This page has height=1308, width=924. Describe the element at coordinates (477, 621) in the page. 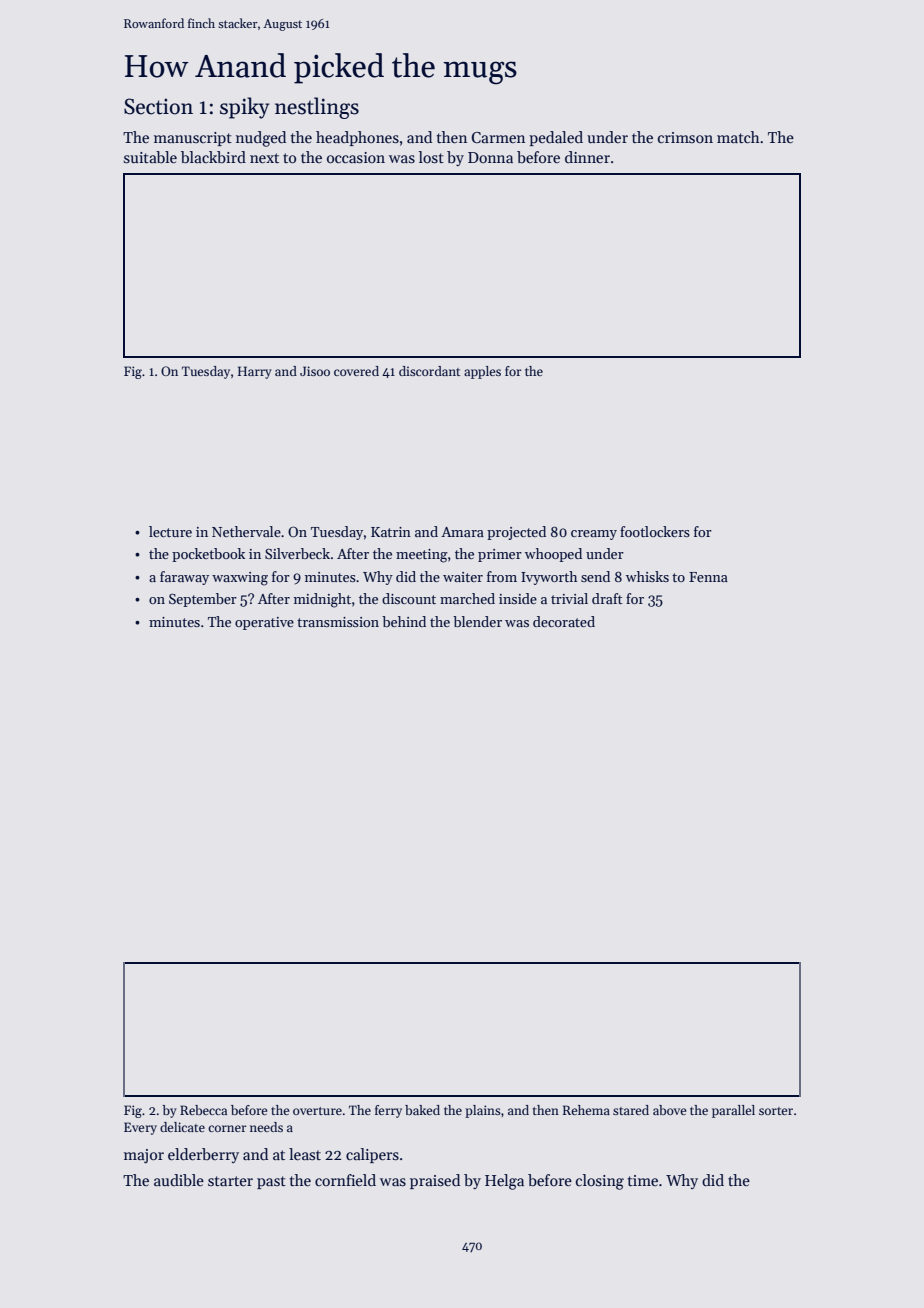

I see `blender` at that location.
